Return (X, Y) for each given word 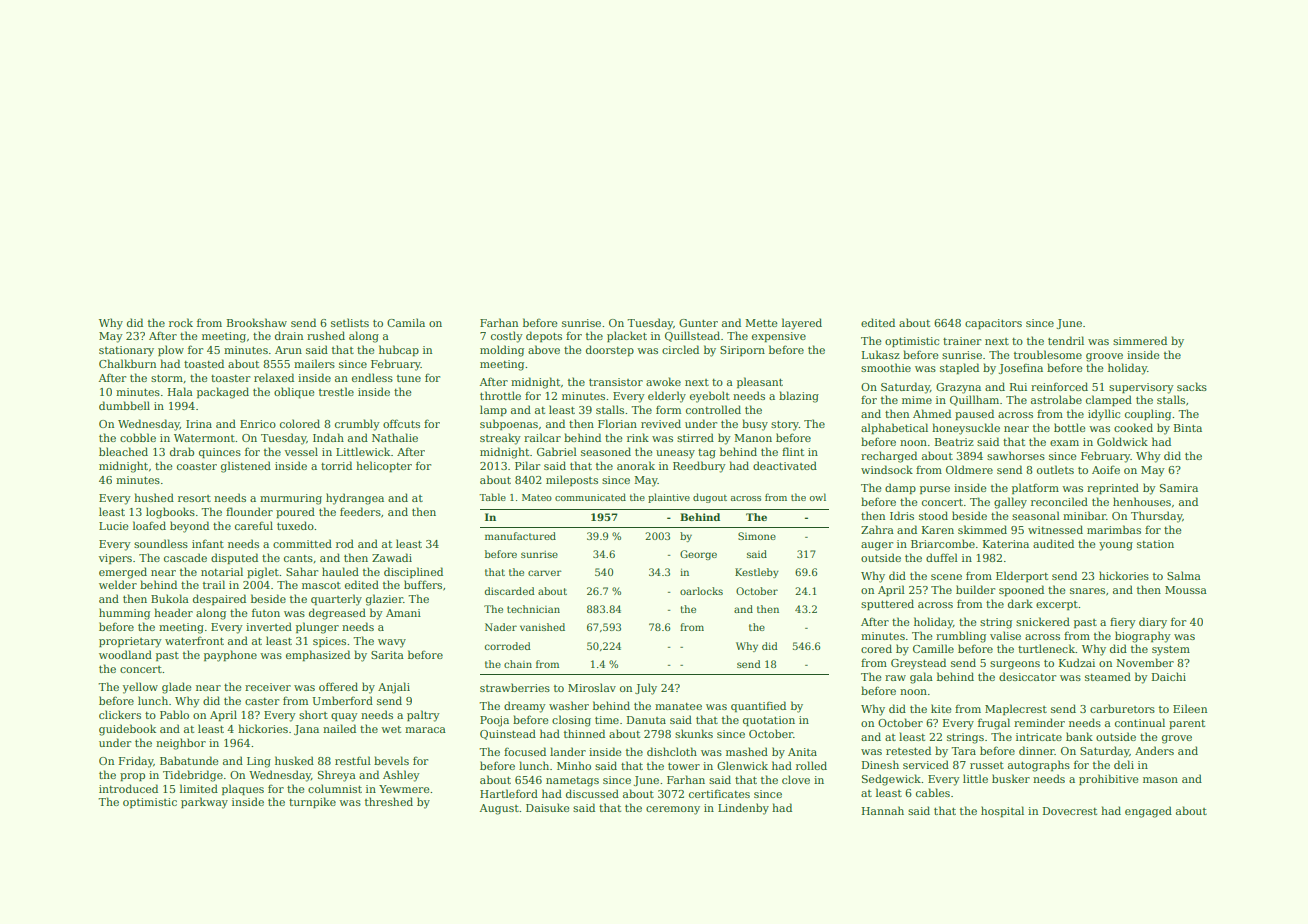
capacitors (993, 324)
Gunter (698, 323)
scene (946, 577)
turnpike (312, 802)
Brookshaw (257, 322)
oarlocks (701, 591)
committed (302, 543)
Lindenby (743, 809)
